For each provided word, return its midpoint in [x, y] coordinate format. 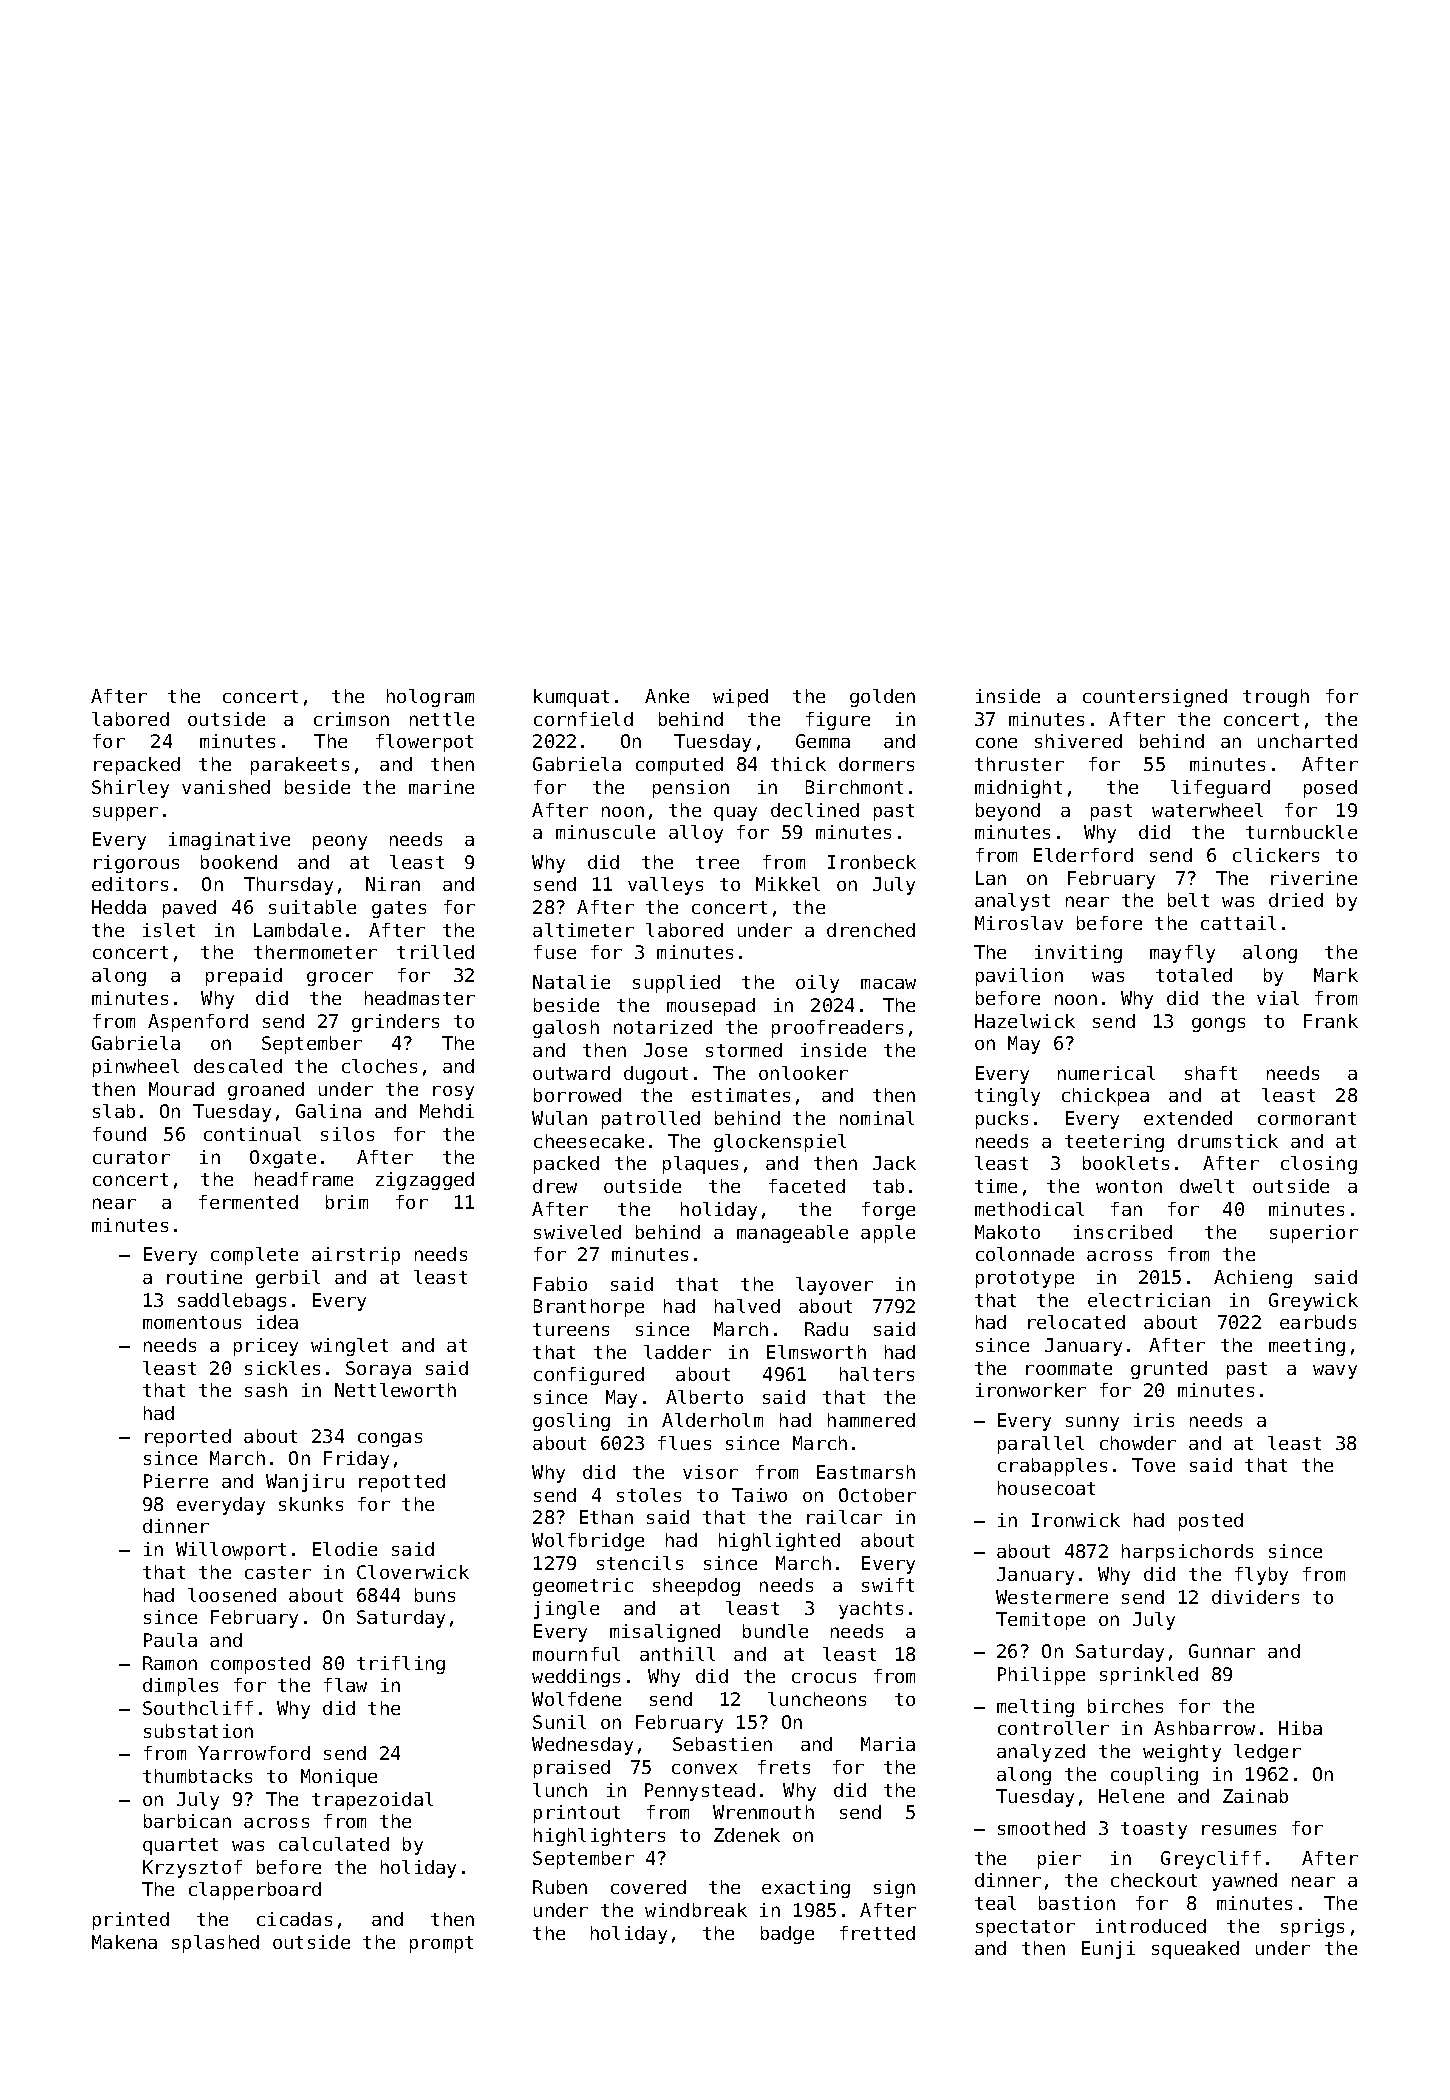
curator [131, 1157]
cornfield [583, 719]
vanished [226, 787]
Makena [124, 1942]
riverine [1314, 878]
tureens [571, 1329]
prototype [1025, 1279]
